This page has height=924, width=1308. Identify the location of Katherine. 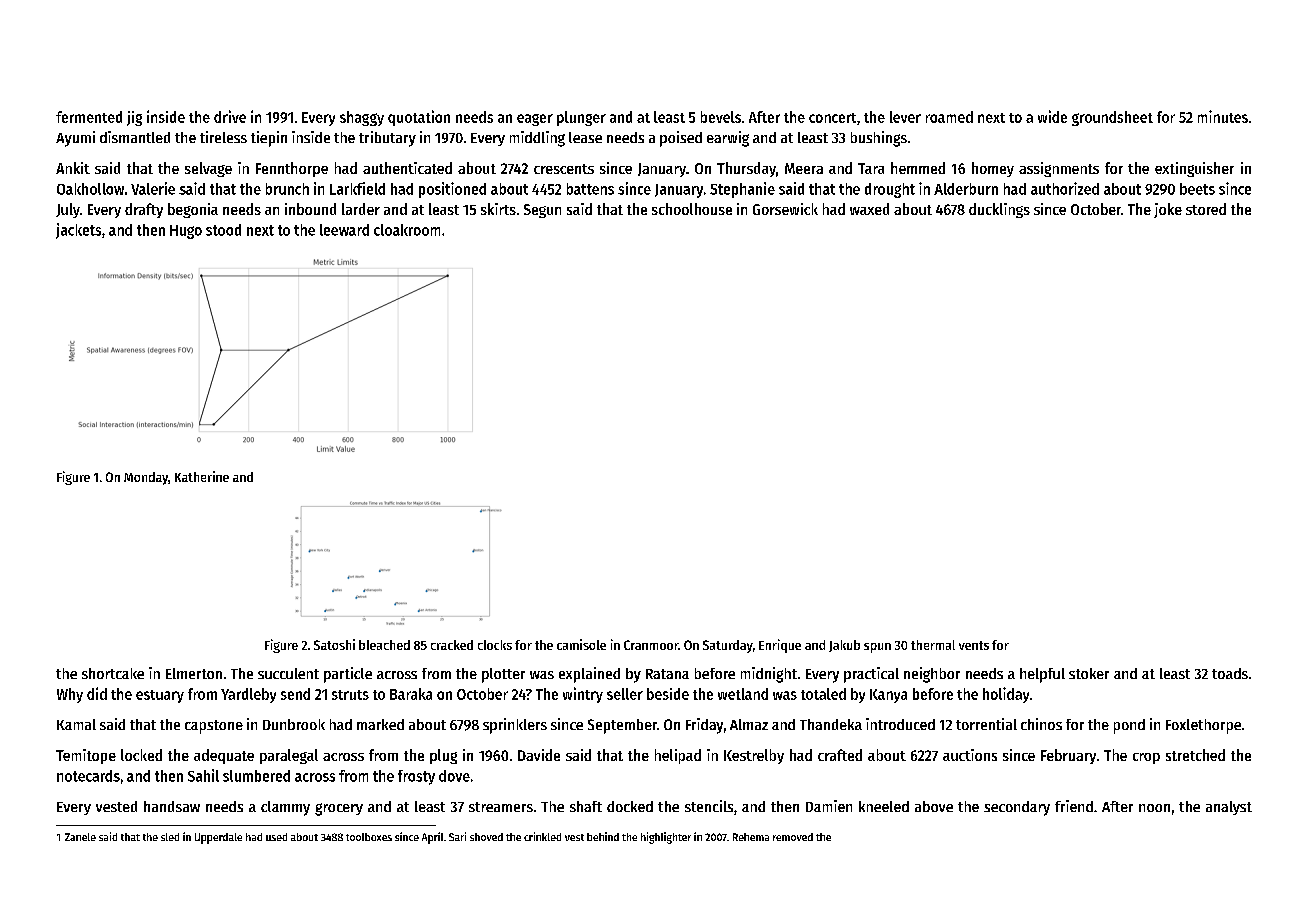
(202, 476).
